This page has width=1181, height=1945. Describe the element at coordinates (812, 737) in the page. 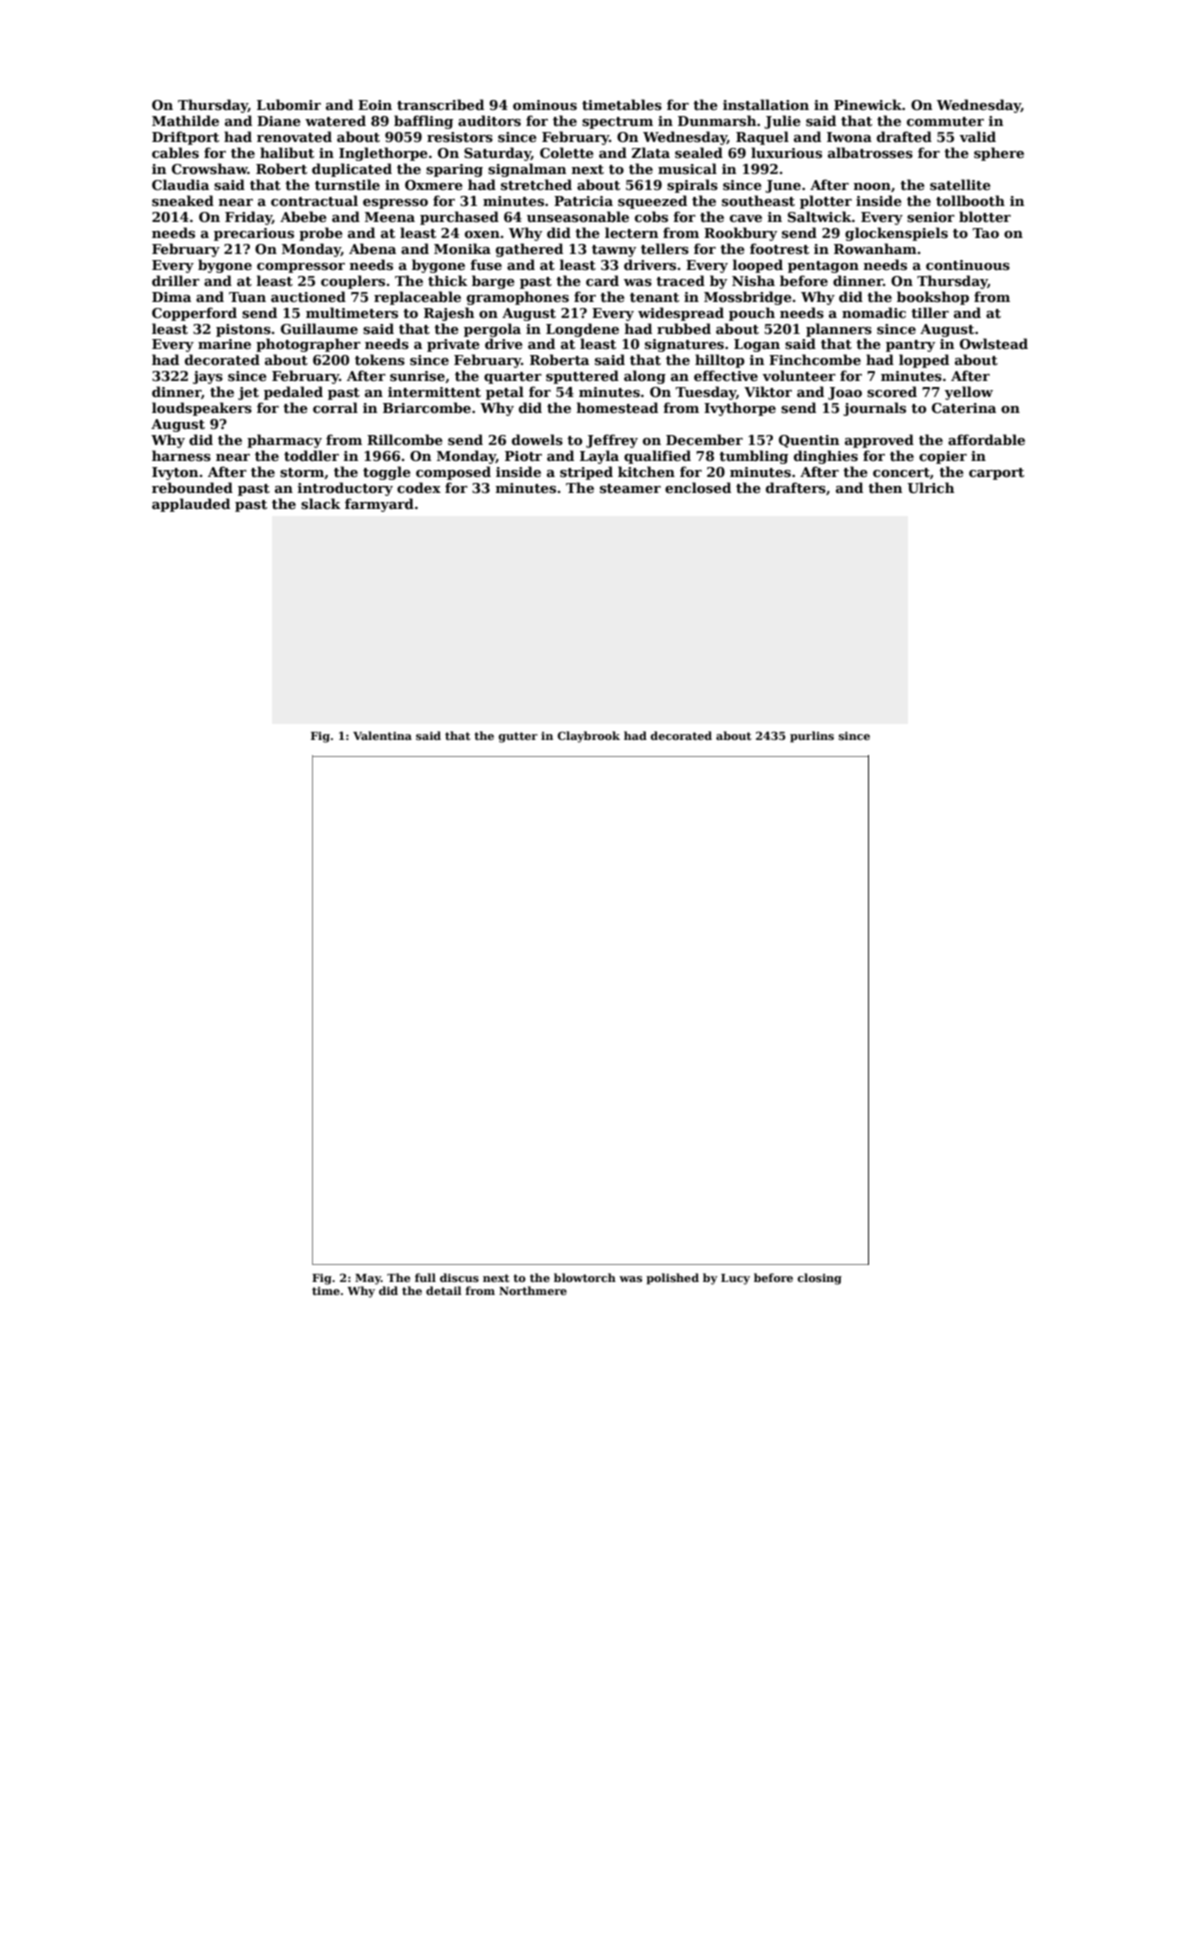

I see `purlins` at that location.
